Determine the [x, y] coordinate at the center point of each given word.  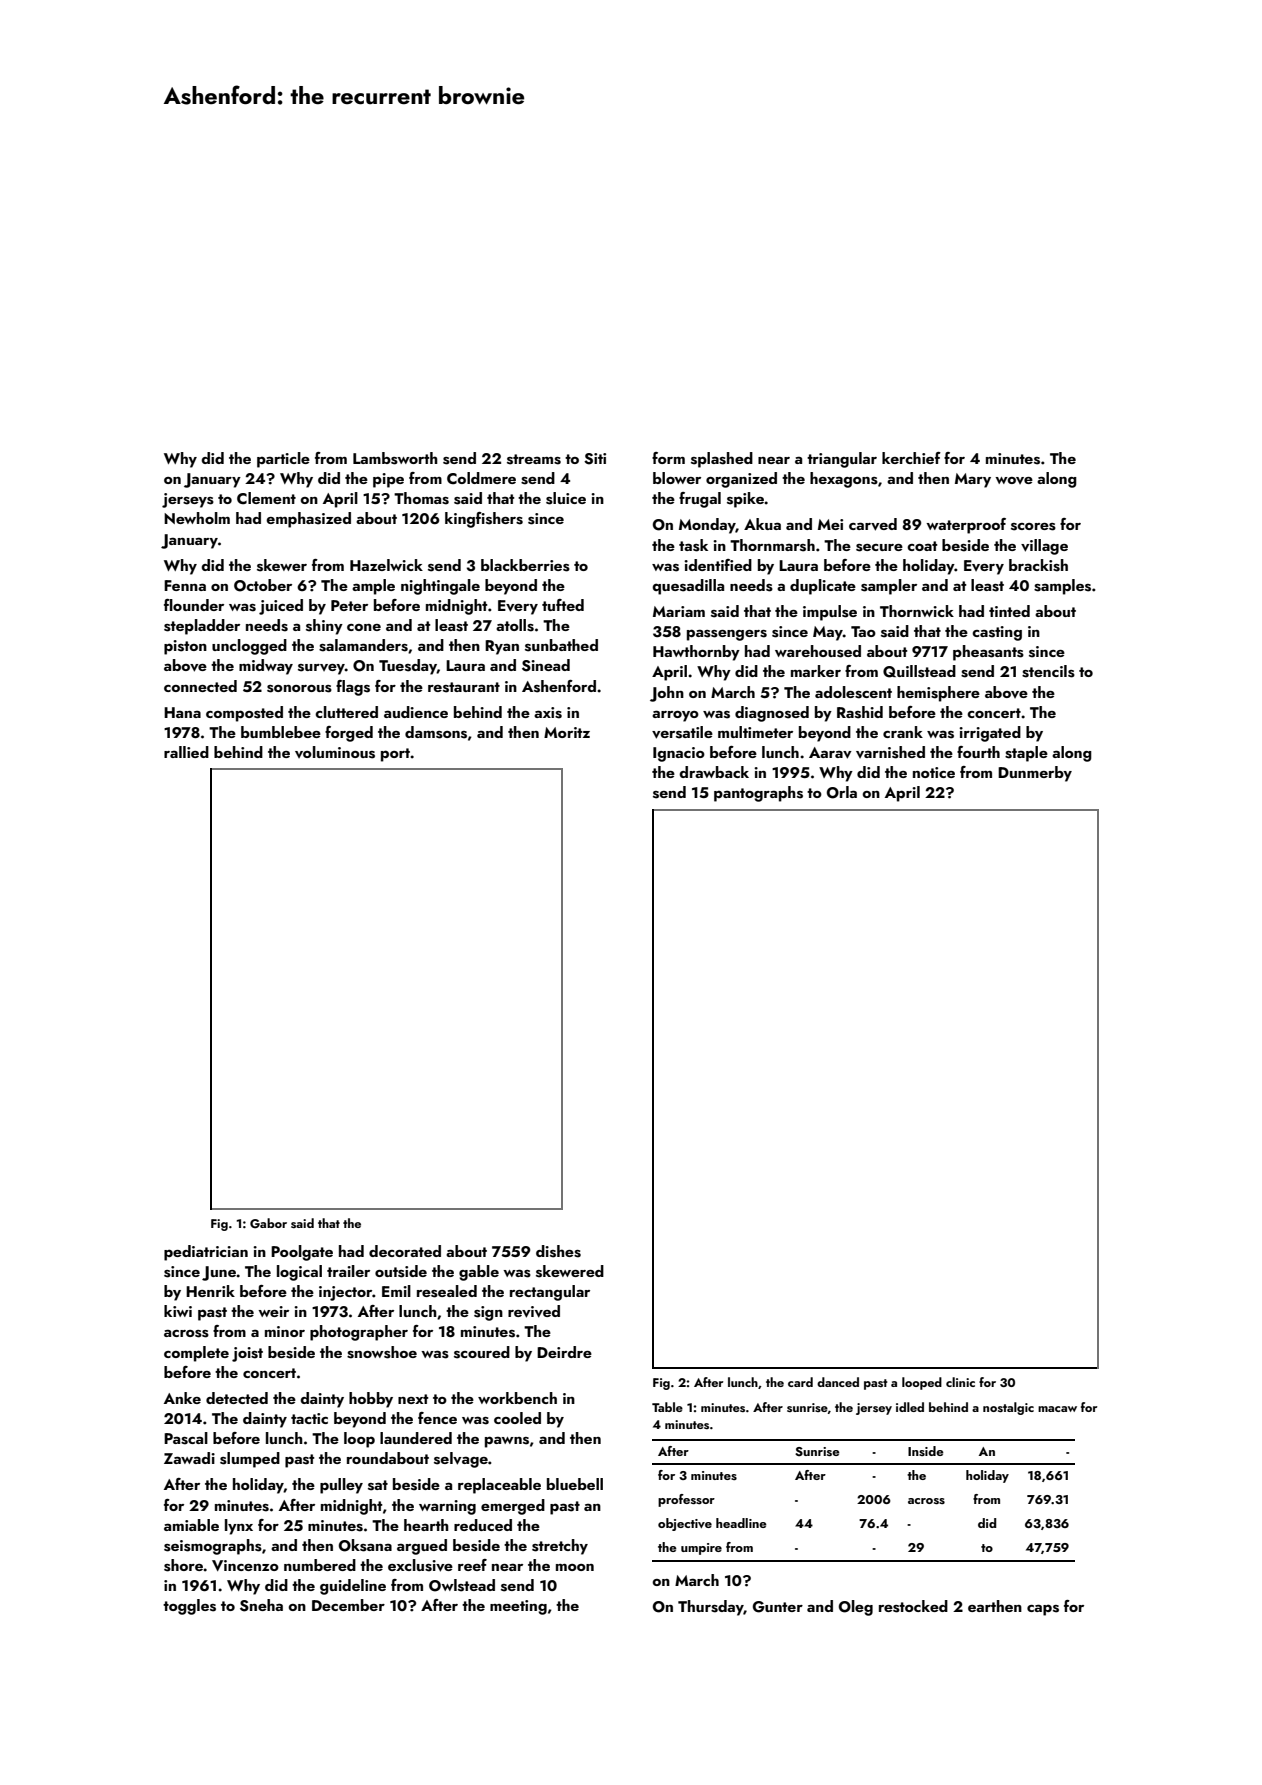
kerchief [911, 458]
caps [1043, 1610]
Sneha [261, 1605]
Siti [595, 459]
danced [838, 1382]
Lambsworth [395, 458]
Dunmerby [1035, 774]
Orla [842, 792]
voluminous [335, 752]
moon [575, 1567]
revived [534, 1311]
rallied [186, 752]
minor [285, 1331]
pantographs [758, 794]
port [395, 755]
